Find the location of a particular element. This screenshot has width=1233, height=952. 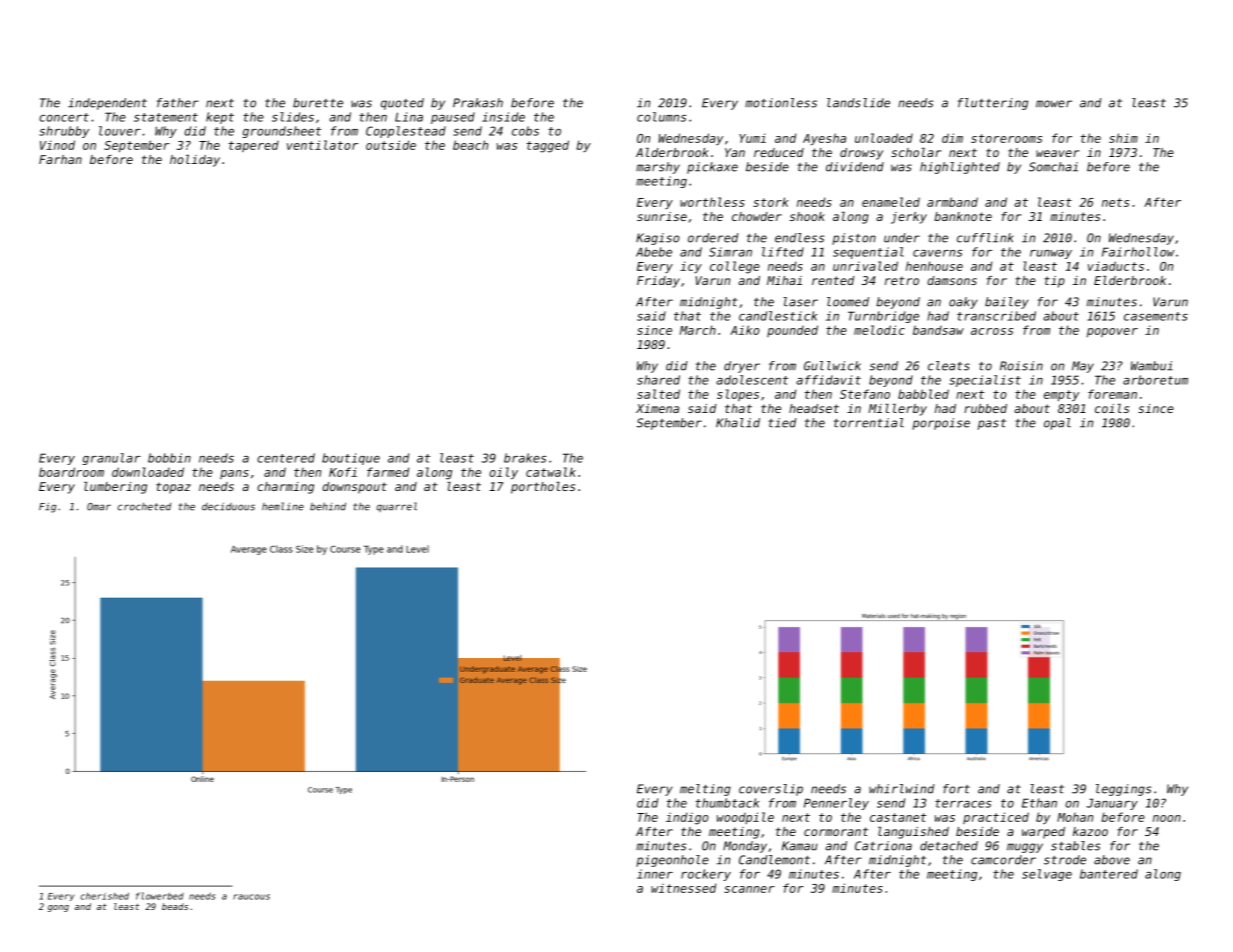

hemline is located at coordinates (283, 506).
